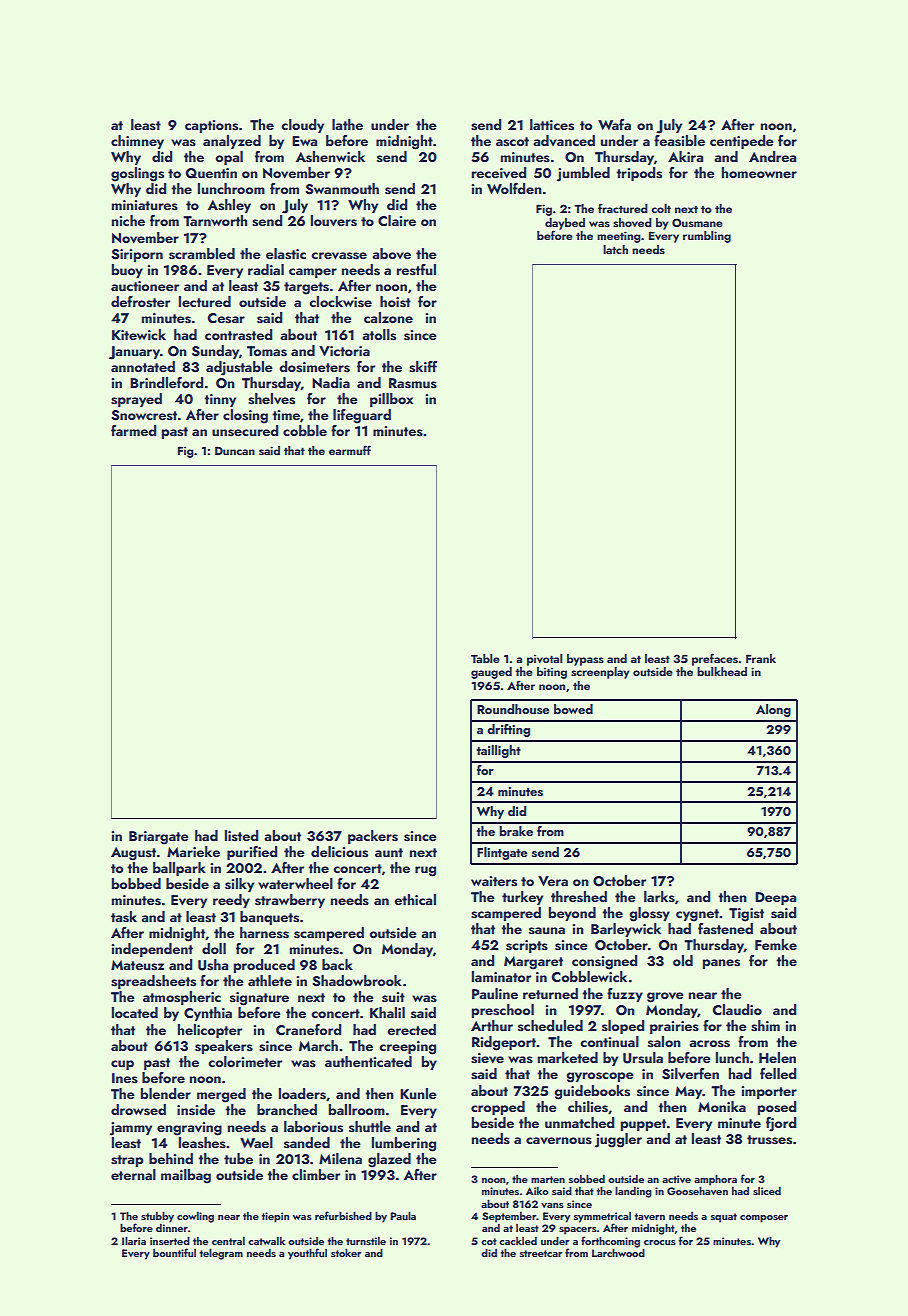 The height and width of the document is (1316, 908). I want to click on Briargate, so click(159, 838).
